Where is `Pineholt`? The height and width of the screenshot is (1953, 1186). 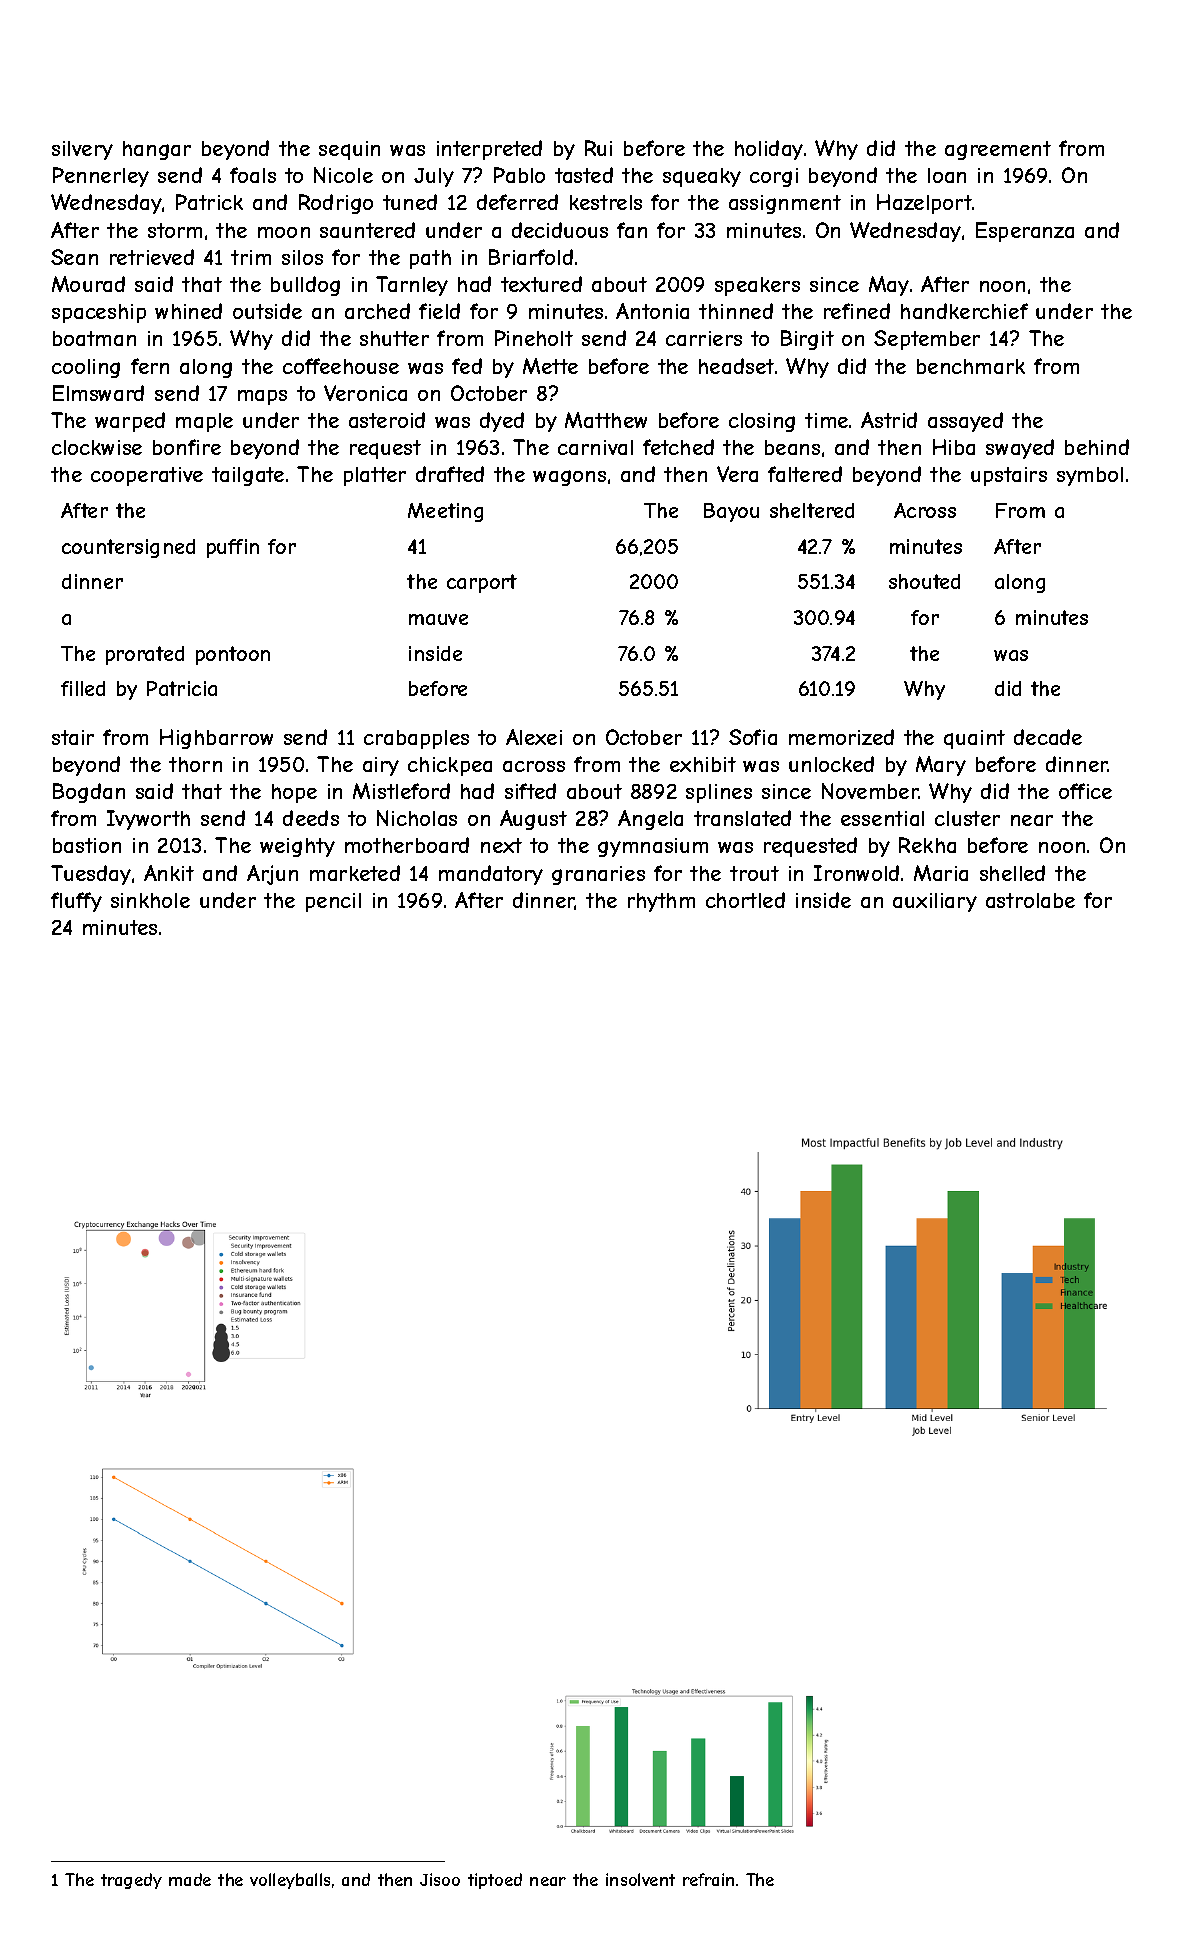 Pineholt is located at coordinates (534, 338).
